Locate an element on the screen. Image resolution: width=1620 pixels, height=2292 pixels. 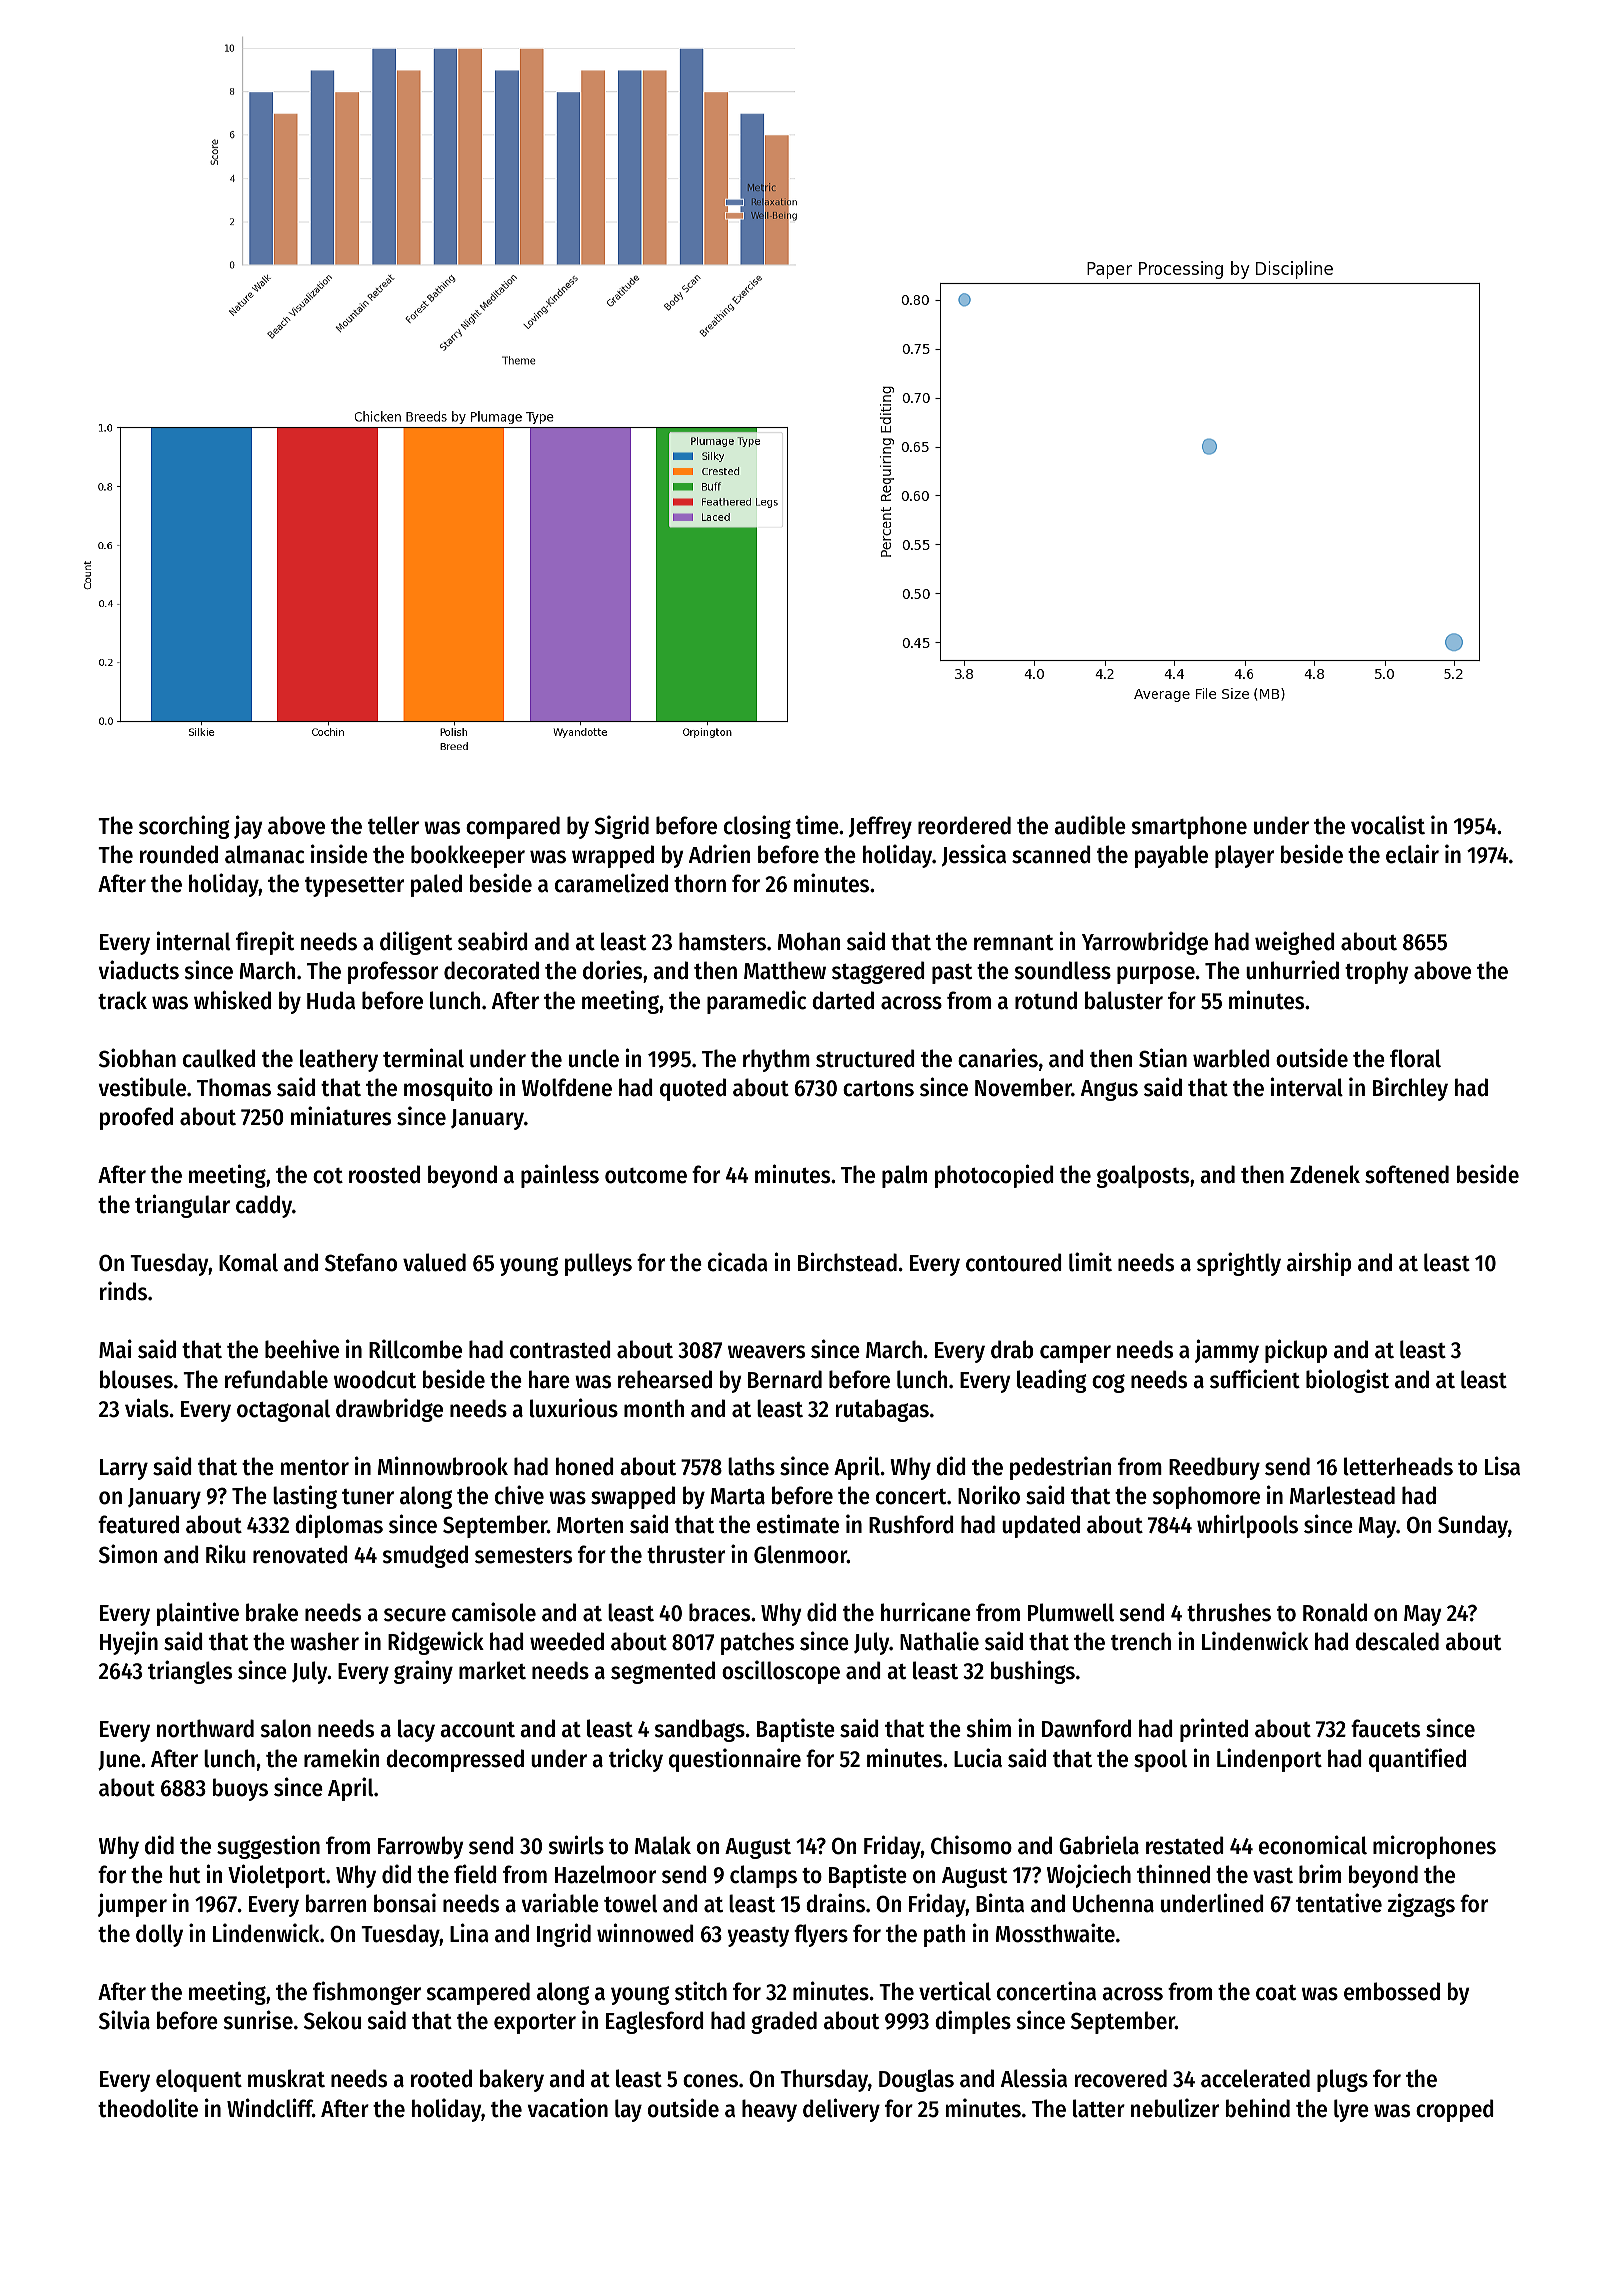
Lucia is located at coordinates (978, 1758).
